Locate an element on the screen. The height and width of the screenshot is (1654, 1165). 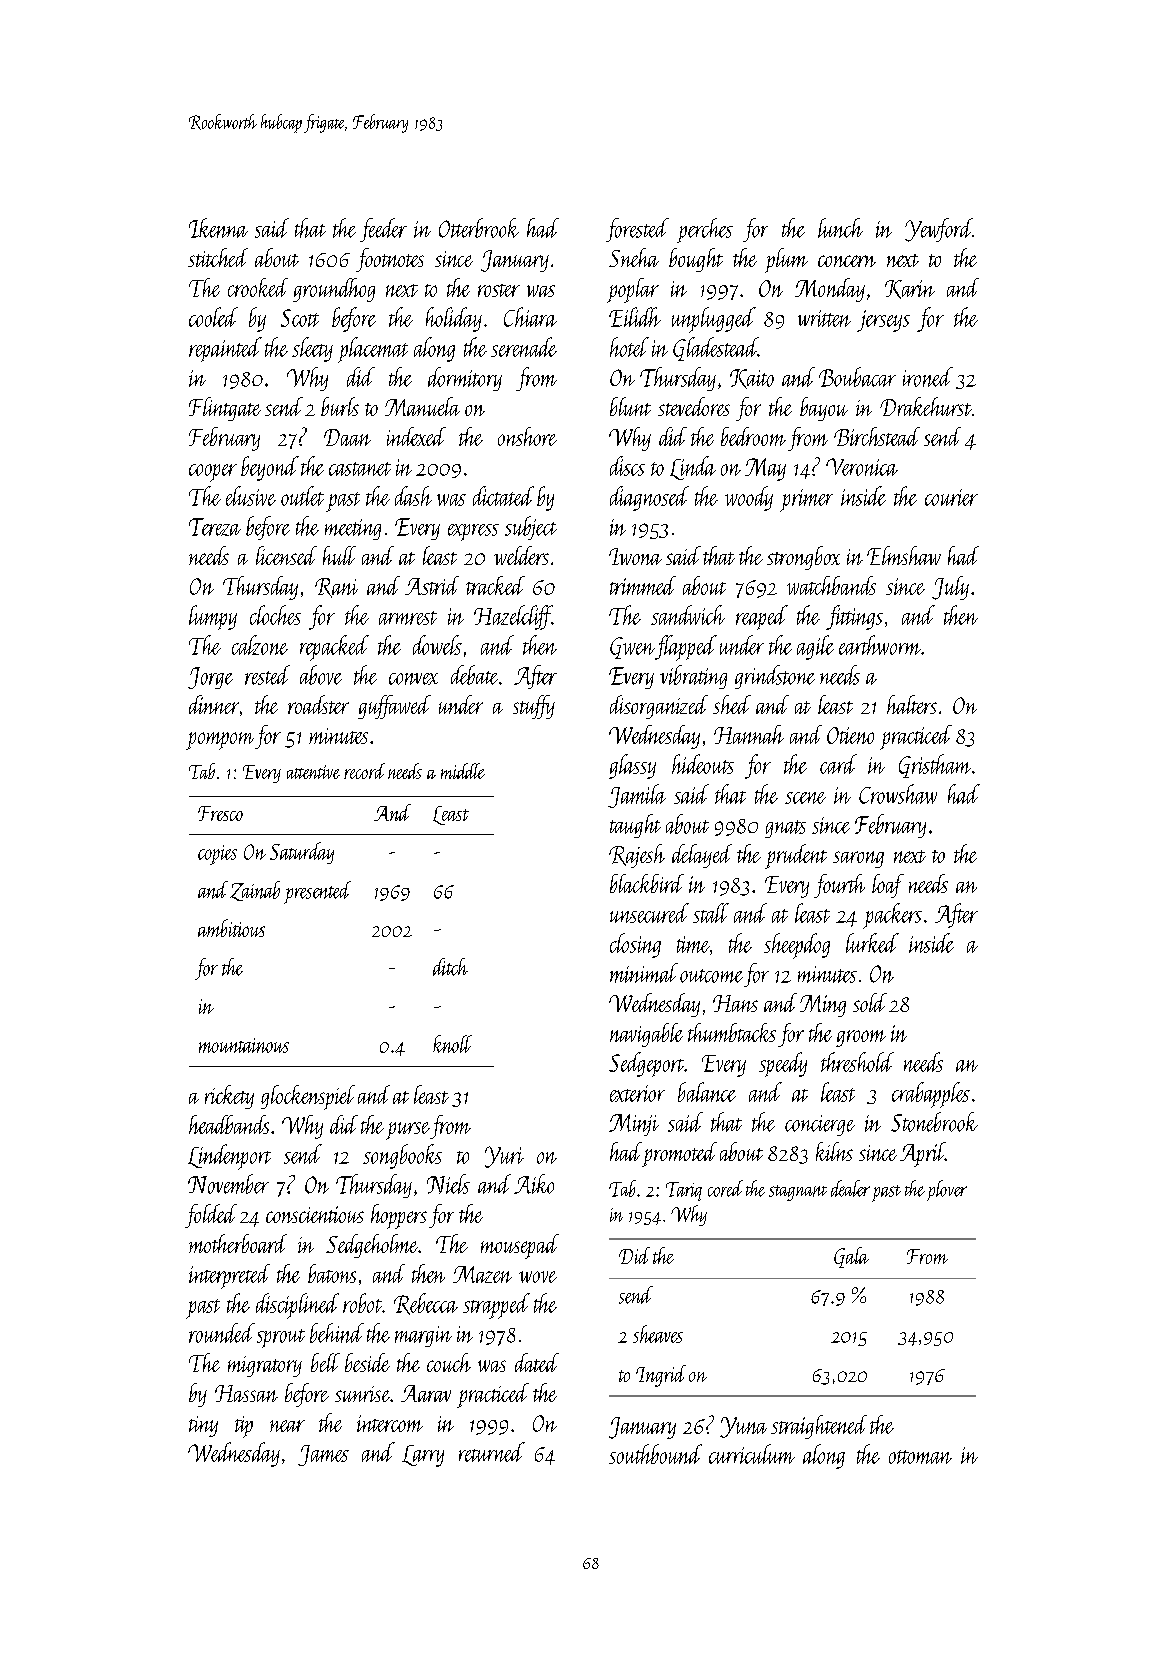
discs is located at coordinates (627, 466).
